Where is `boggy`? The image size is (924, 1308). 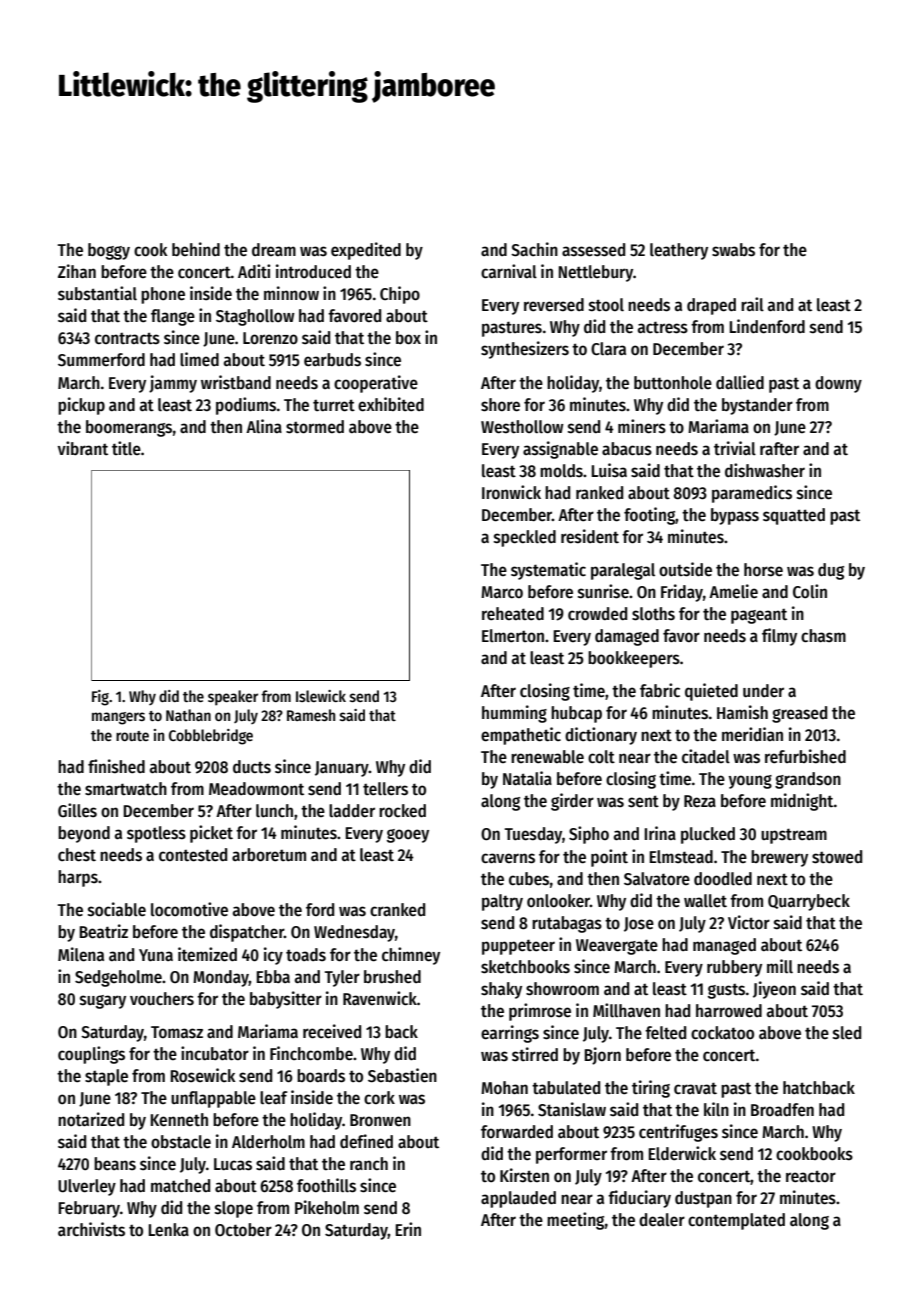
boggy is located at coordinates (109, 251).
